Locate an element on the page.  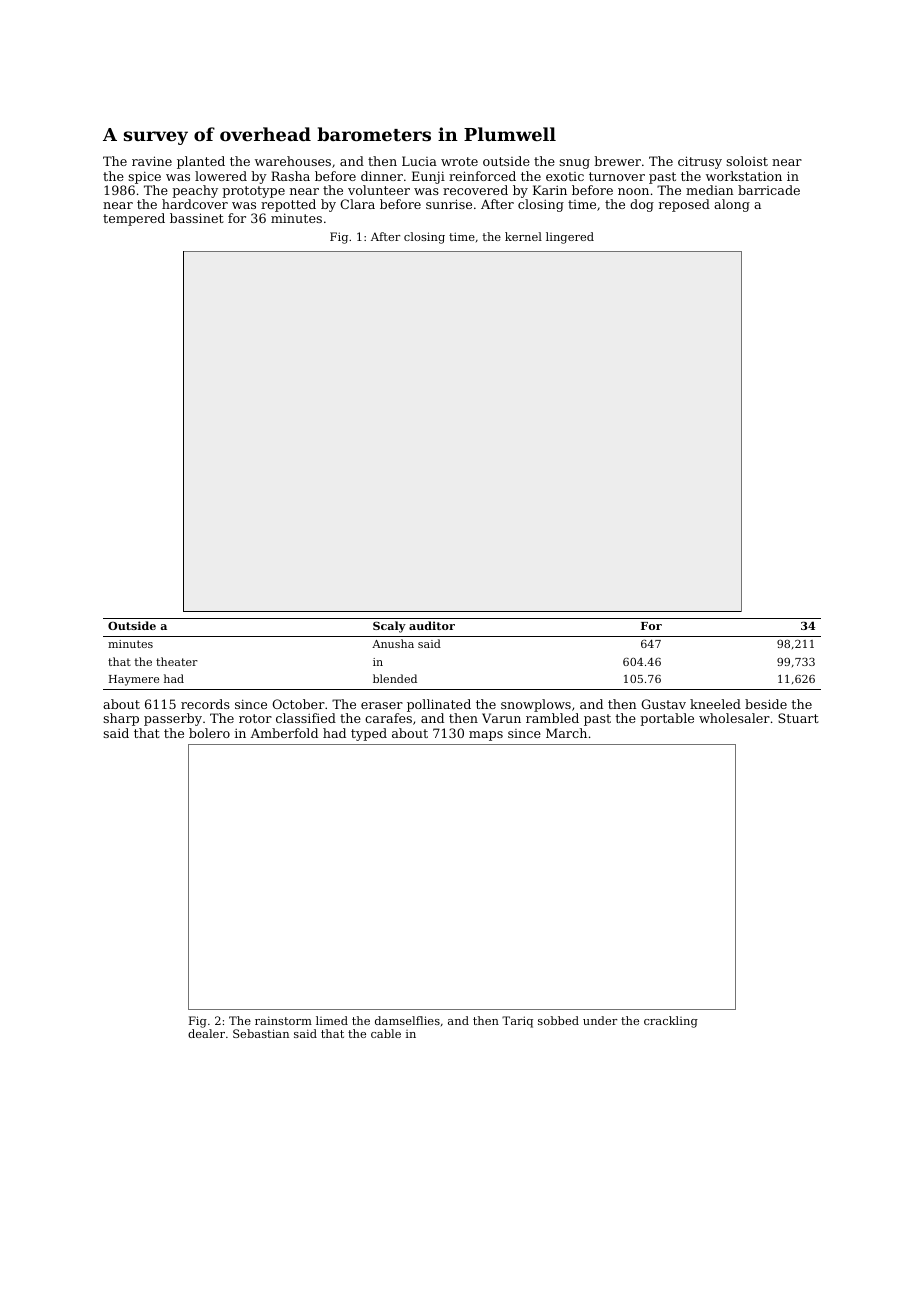
Lucia is located at coordinates (419, 161).
